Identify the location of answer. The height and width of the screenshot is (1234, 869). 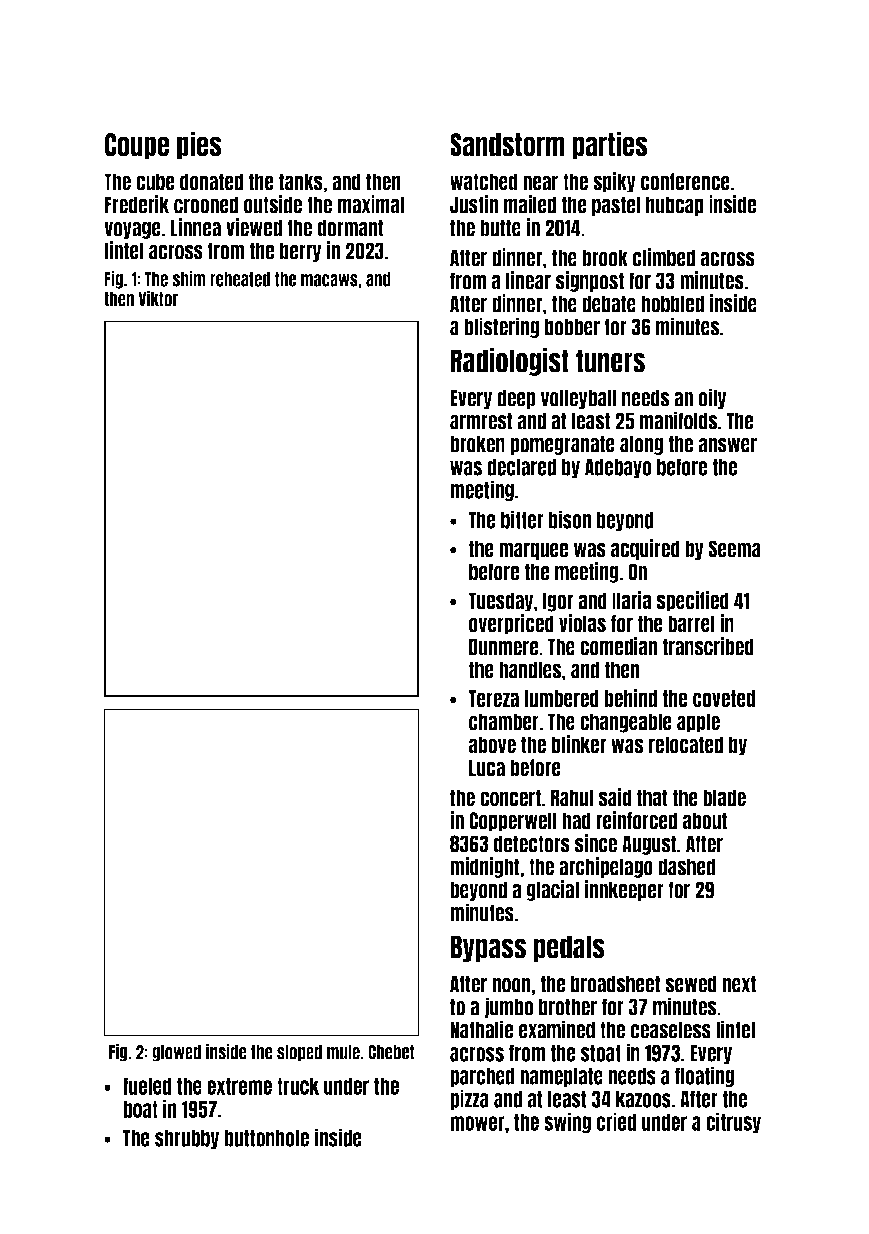
(728, 445).
